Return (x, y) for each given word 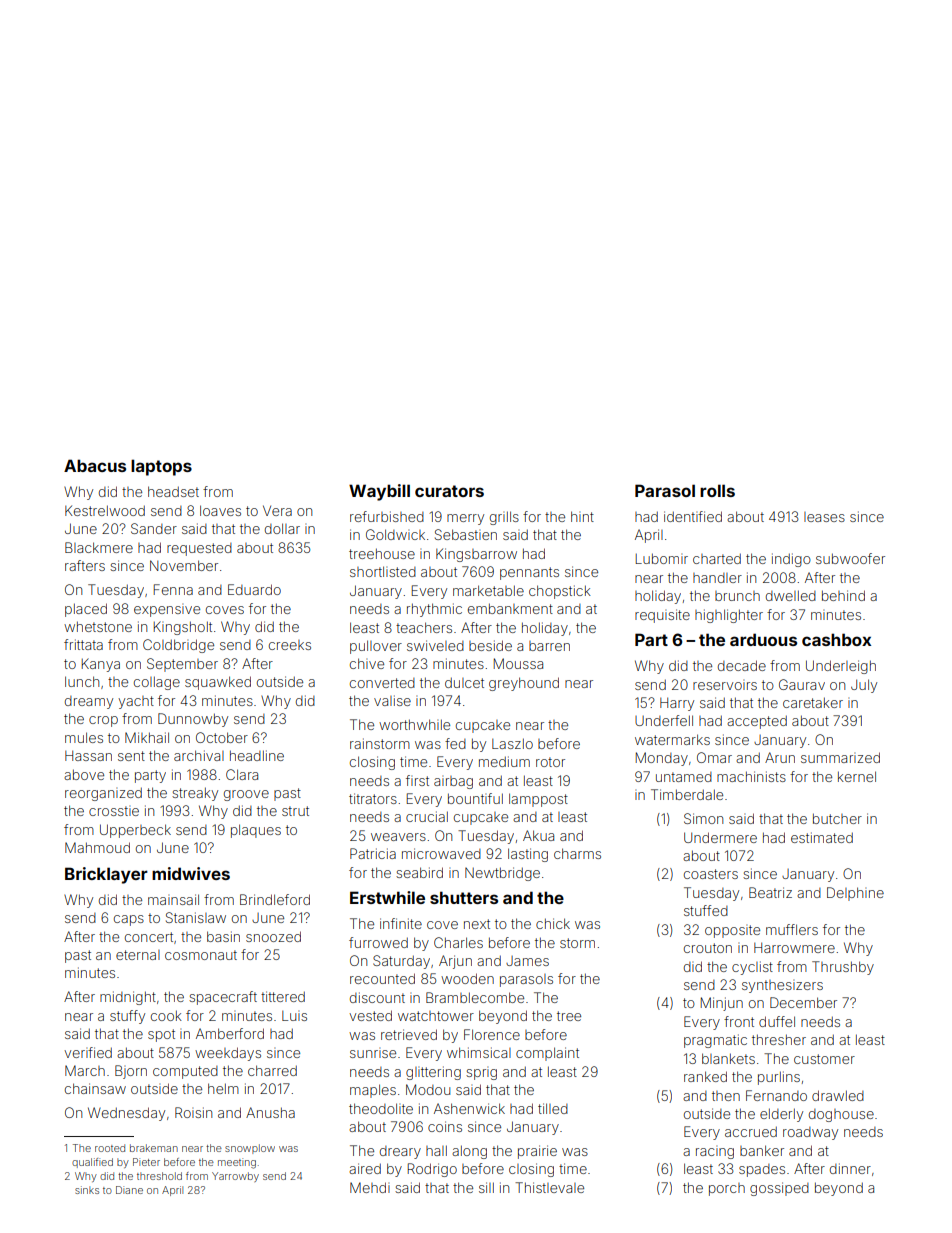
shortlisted (383, 571)
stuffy (127, 1017)
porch (727, 1189)
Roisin (193, 1112)
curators (449, 491)
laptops (161, 467)
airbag (453, 782)
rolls (717, 490)
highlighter (729, 616)
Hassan (88, 755)
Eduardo (254, 589)
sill (486, 1187)
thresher (779, 1039)
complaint (547, 1054)
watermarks (672, 739)
